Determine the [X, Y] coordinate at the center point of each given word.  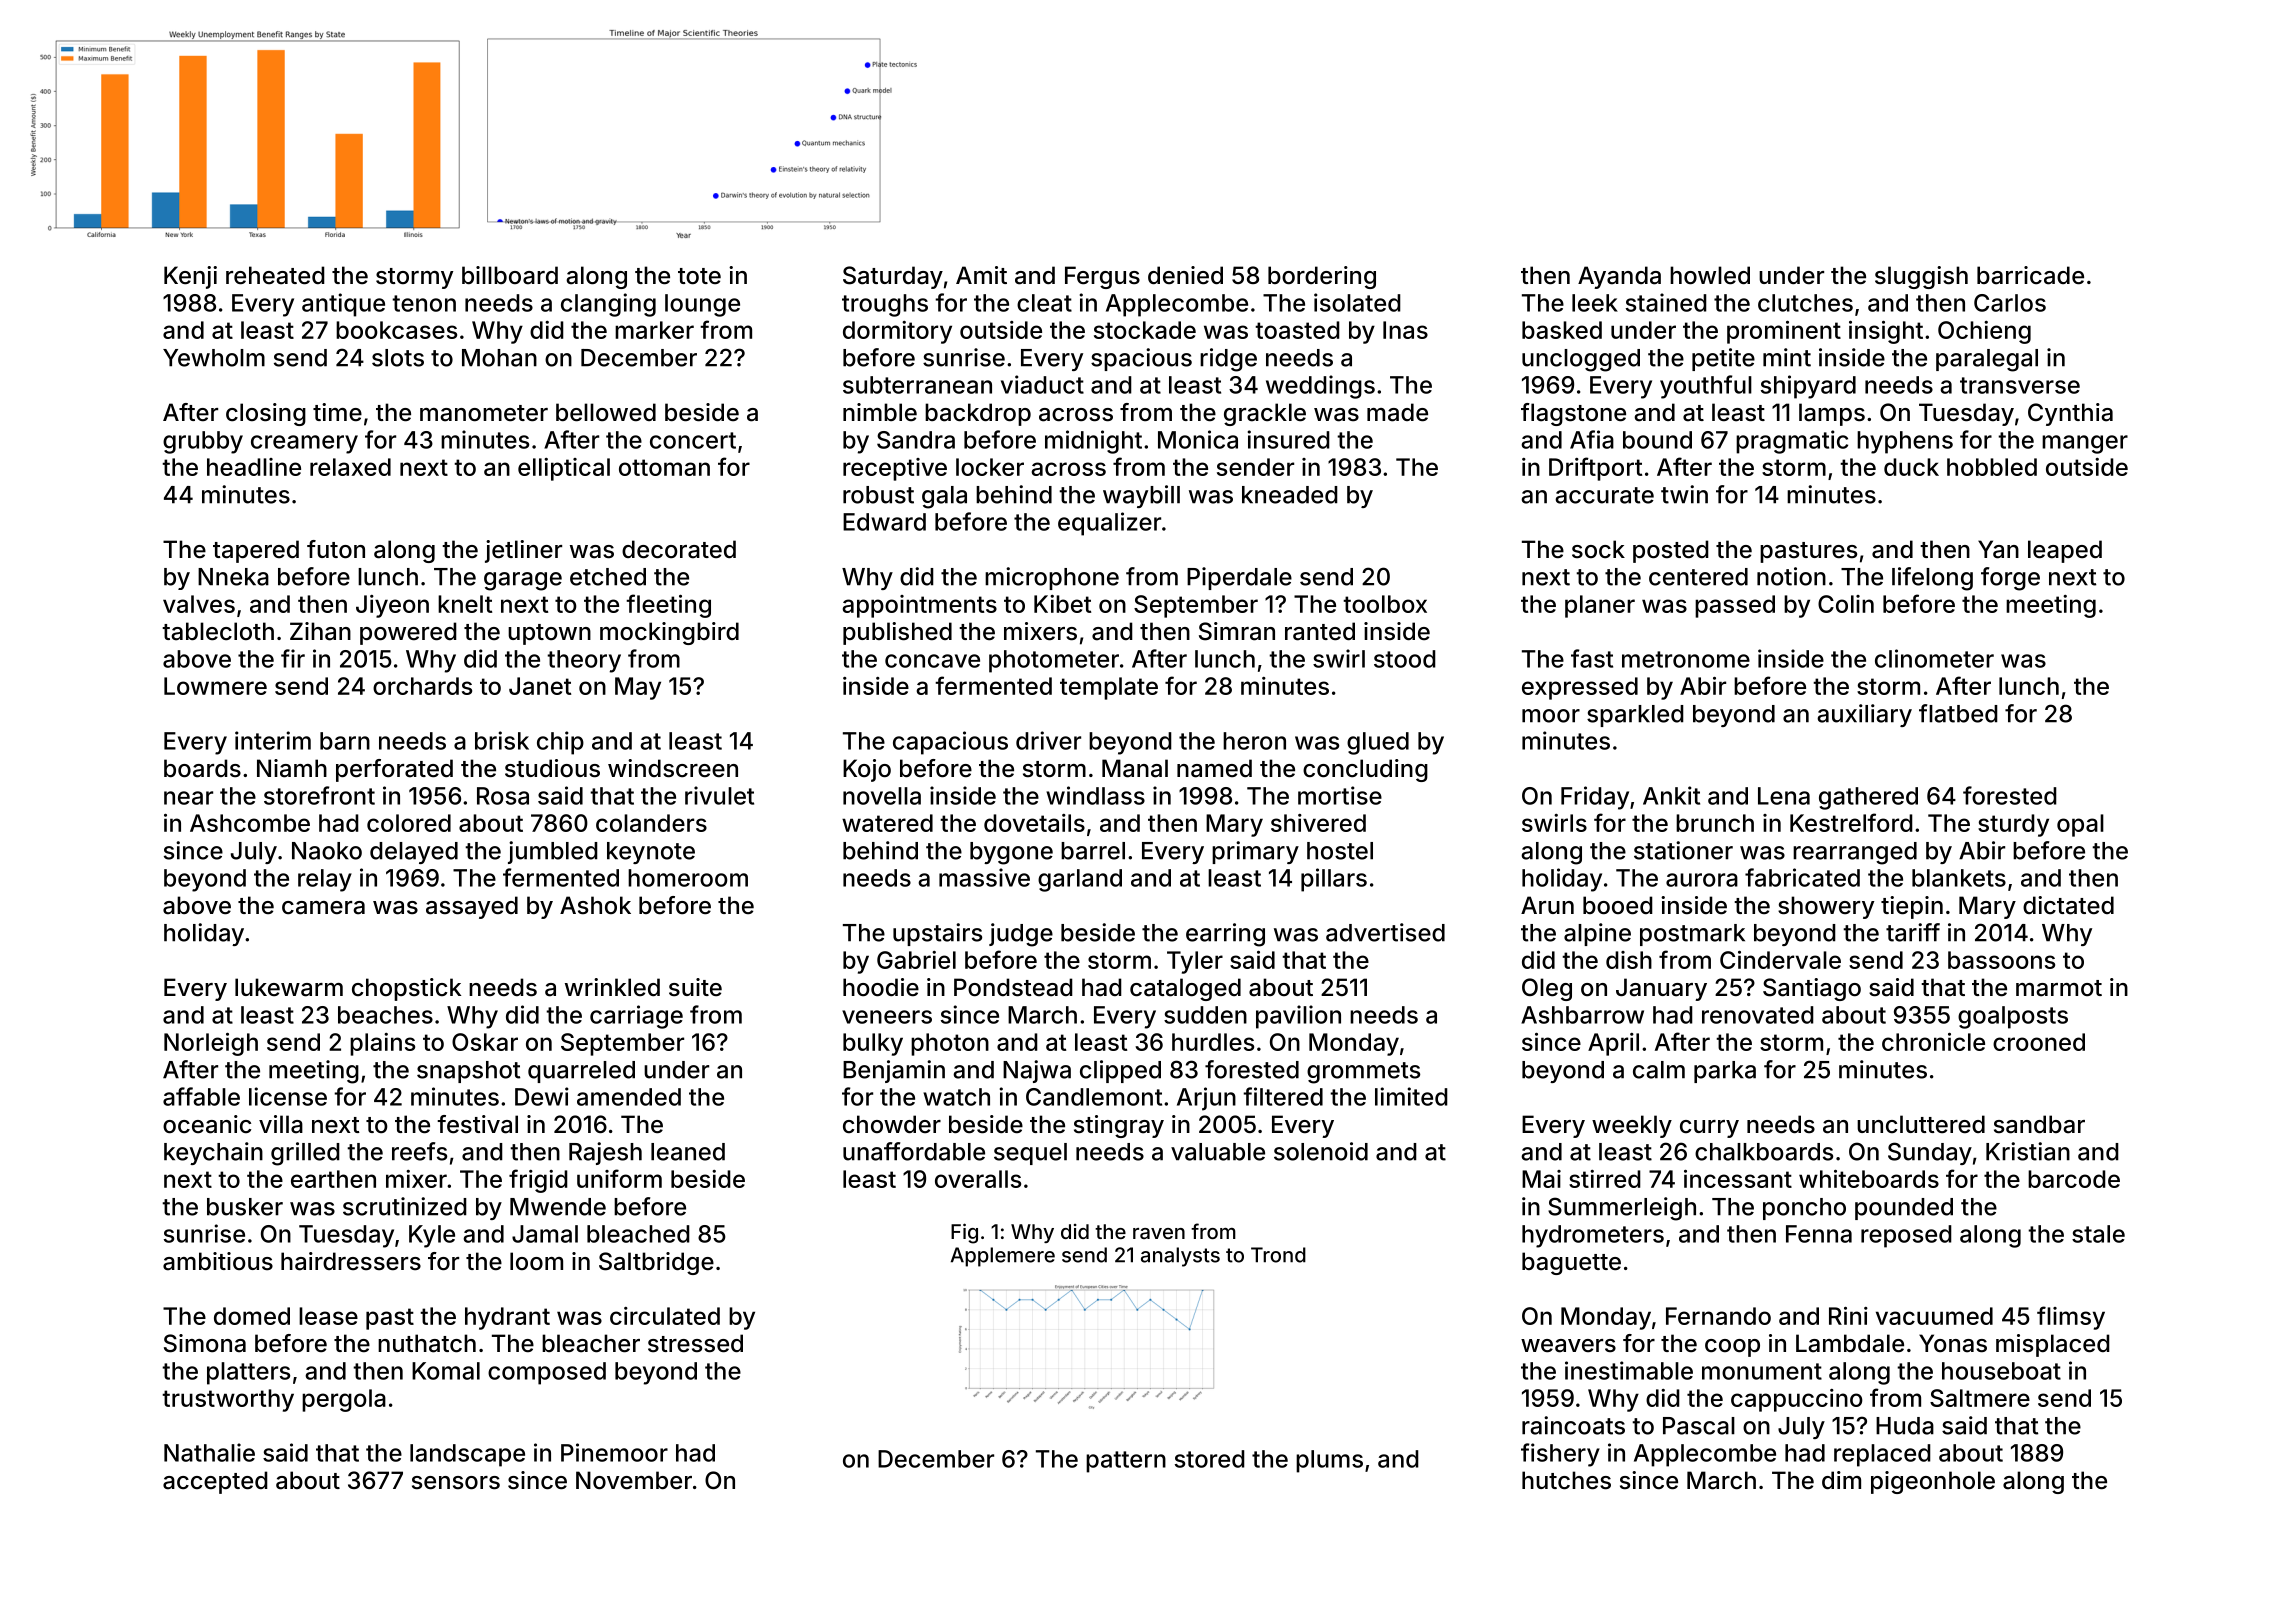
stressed [695, 1343]
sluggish [1921, 277]
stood [1405, 659]
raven [1159, 1233]
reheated [275, 275]
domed [252, 1316]
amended [629, 1097]
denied [1185, 275]
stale [2098, 1234]
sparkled [1635, 716]
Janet [540, 686]
